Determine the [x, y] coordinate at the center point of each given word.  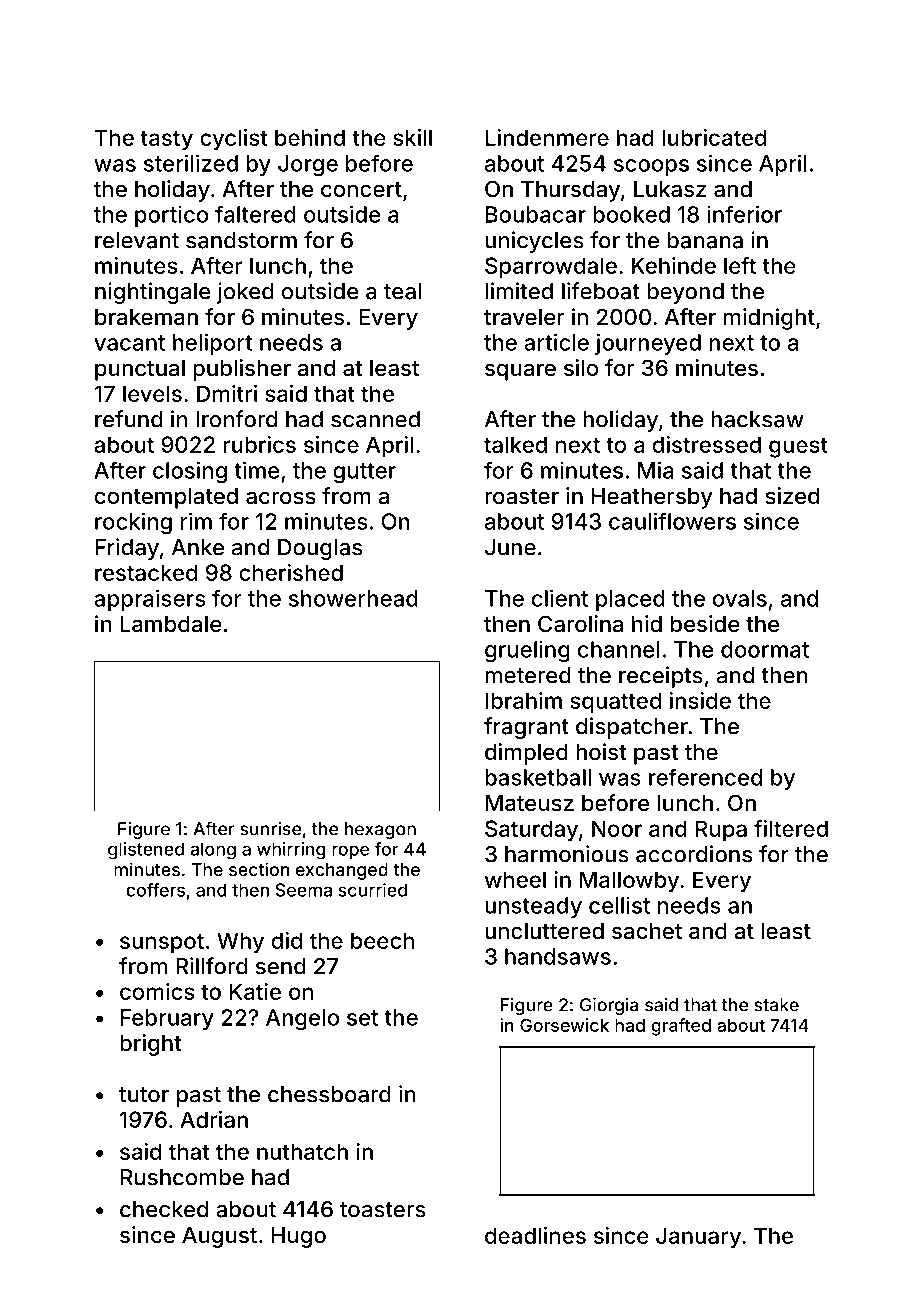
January [698, 1238]
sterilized [191, 163]
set [362, 1018]
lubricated [714, 137]
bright [151, 1045]
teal [402, 291]
